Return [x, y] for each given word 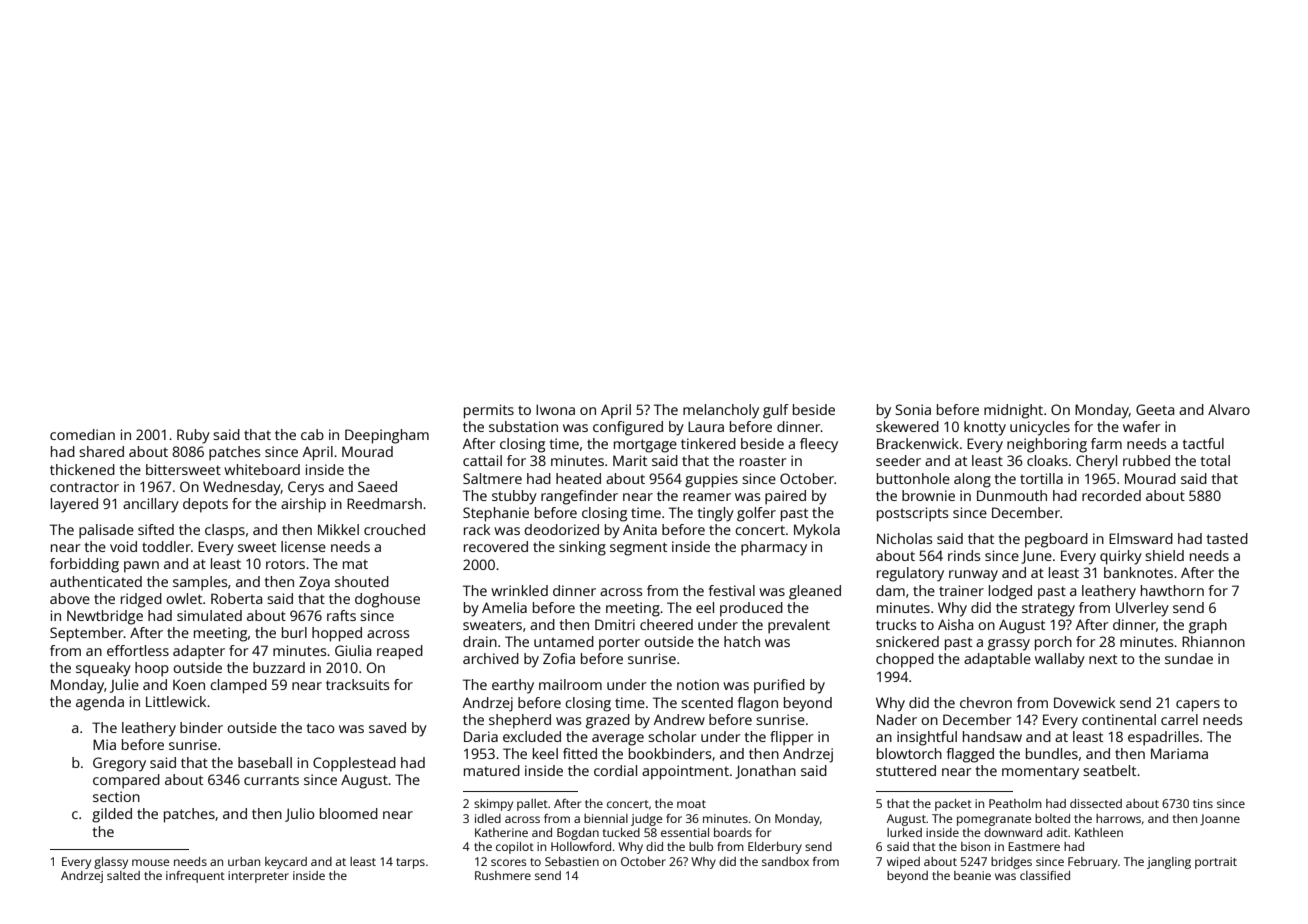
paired [785, 497]
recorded [1111, 495]
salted [123, 875]
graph [1208, 626]
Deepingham [387, 436]
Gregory [119, 764]
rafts [341, 615]
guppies [711, 480]
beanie [972, 875]
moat [691, 804]
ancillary [151, 505]
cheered [666, 624]
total [1215, 460]
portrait [1216, 863]
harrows [1118, 818]
